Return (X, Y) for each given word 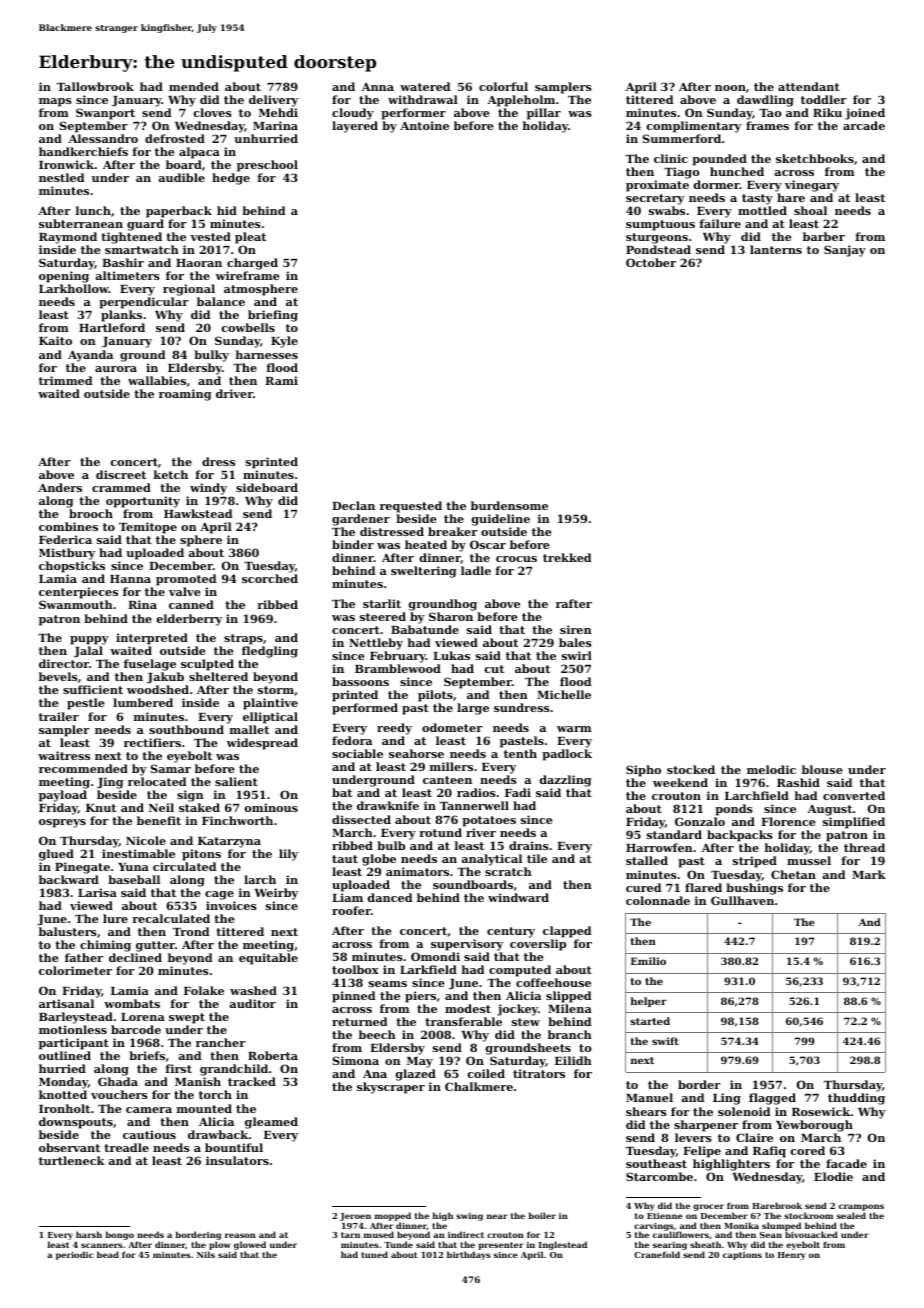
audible (182, 177)
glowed (250, 1245)
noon (730, 88)
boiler (542, 1215)
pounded (719, 160)
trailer (59, 716)
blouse (822, 769)
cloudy (353, 114)
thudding (856, 1099)
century (511, 932)
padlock (567, 755)
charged (252, 264)
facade (846, 1163)
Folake (204, 990)
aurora (116, 369)
